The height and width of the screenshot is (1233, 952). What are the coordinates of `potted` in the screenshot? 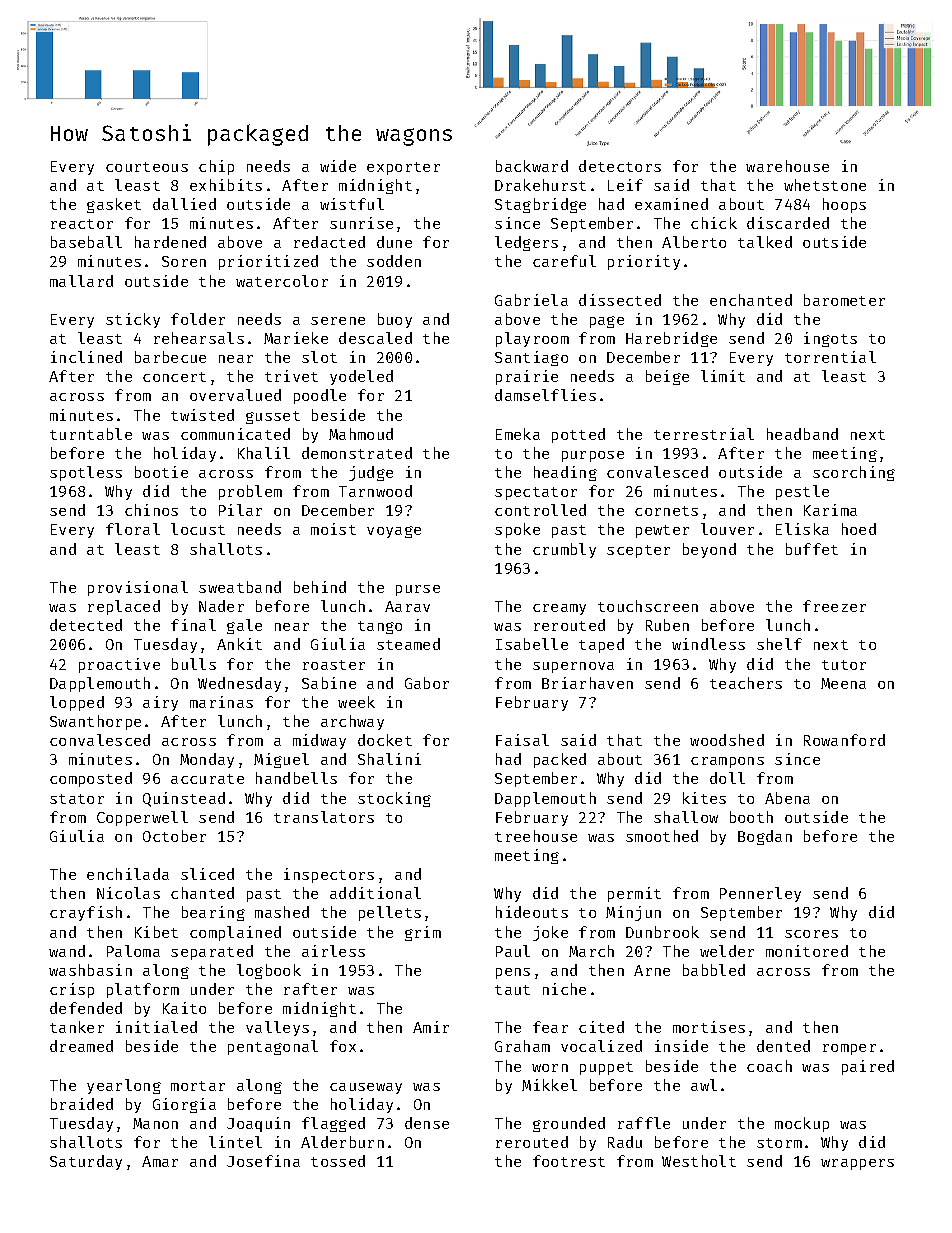 It's located at (578, 435).
